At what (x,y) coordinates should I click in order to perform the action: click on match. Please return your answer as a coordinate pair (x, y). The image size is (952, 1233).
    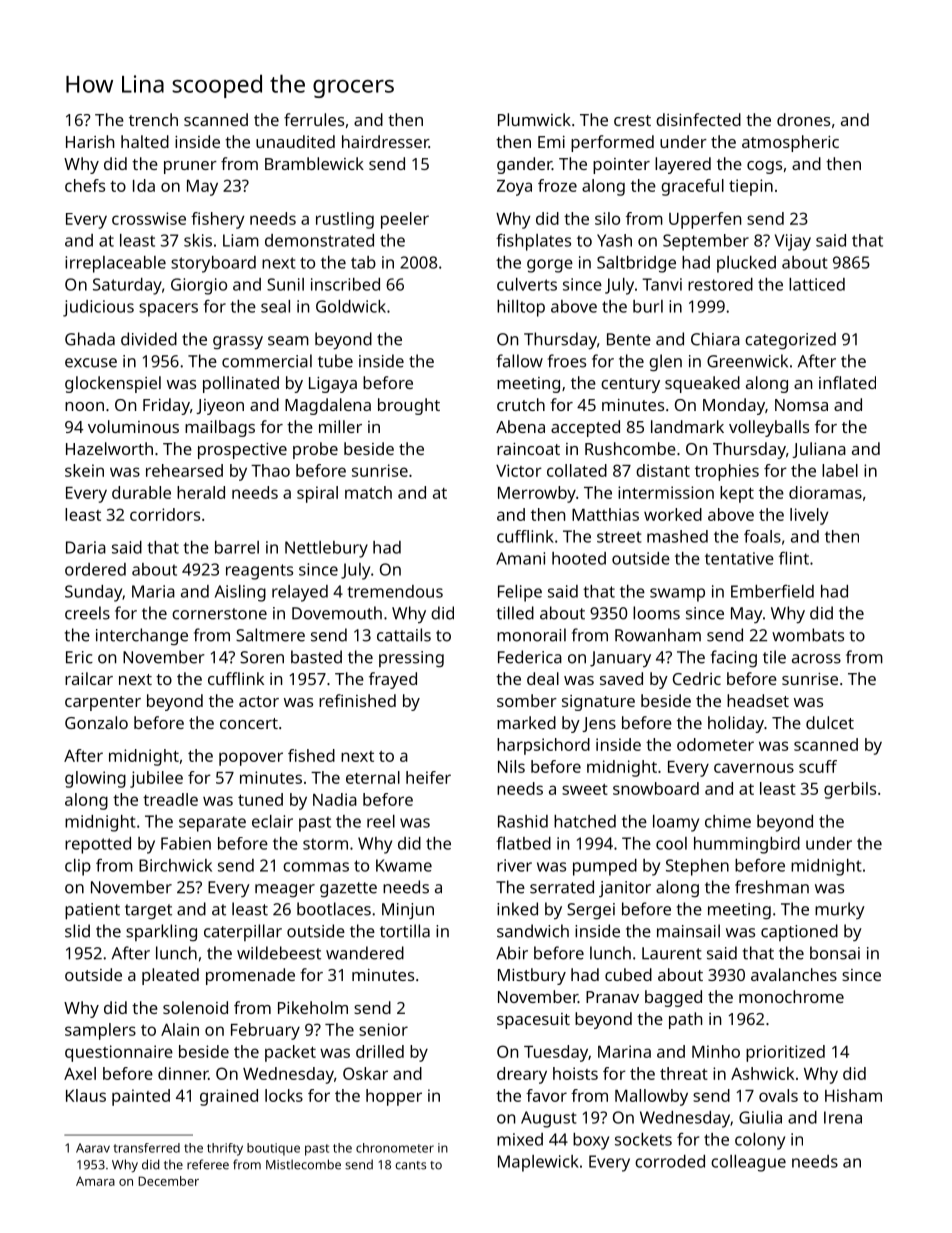
    Looking at the image, I should click on (368, 492).
